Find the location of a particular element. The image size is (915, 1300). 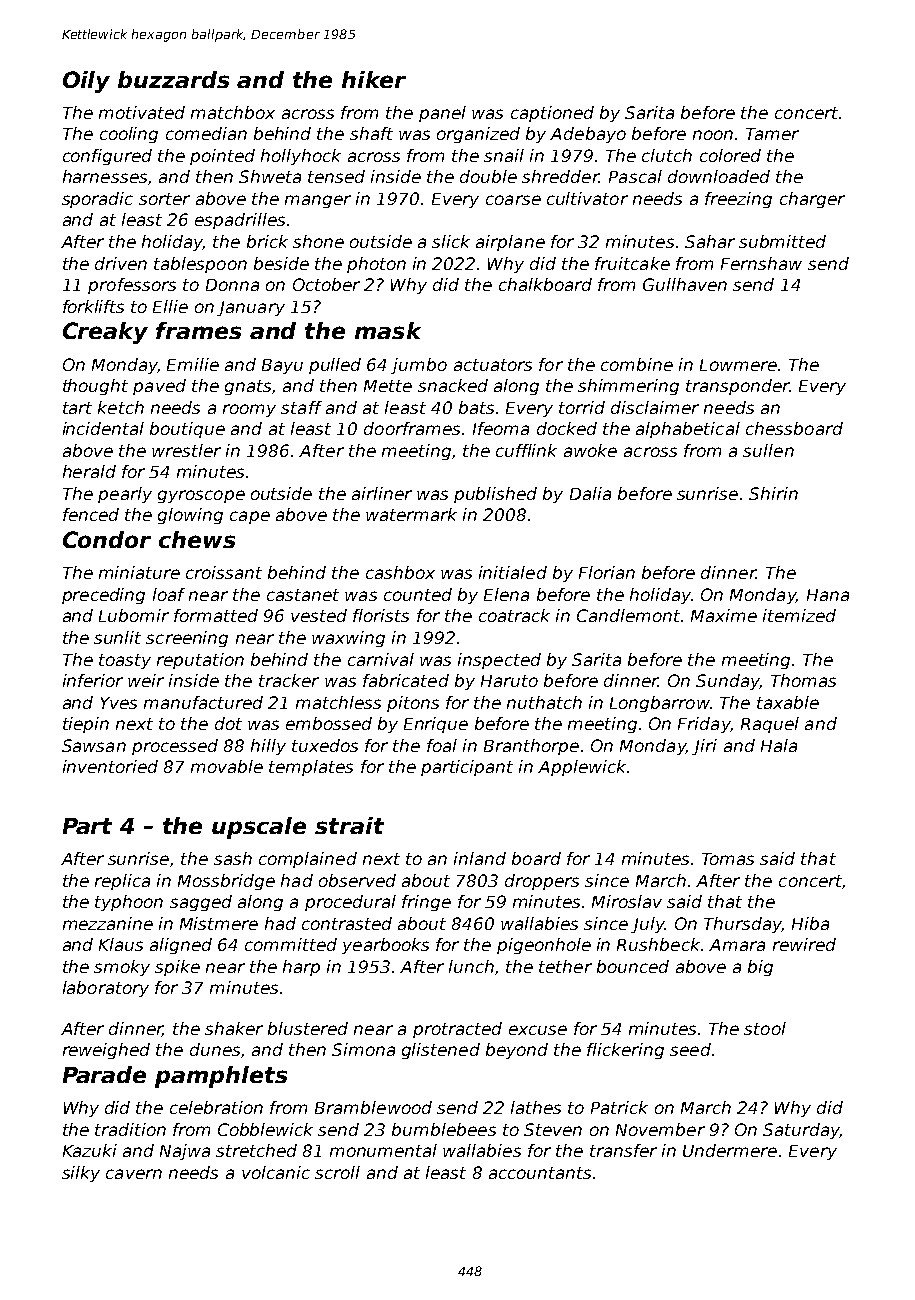

Sahar is located at coordinates (710, 241).
